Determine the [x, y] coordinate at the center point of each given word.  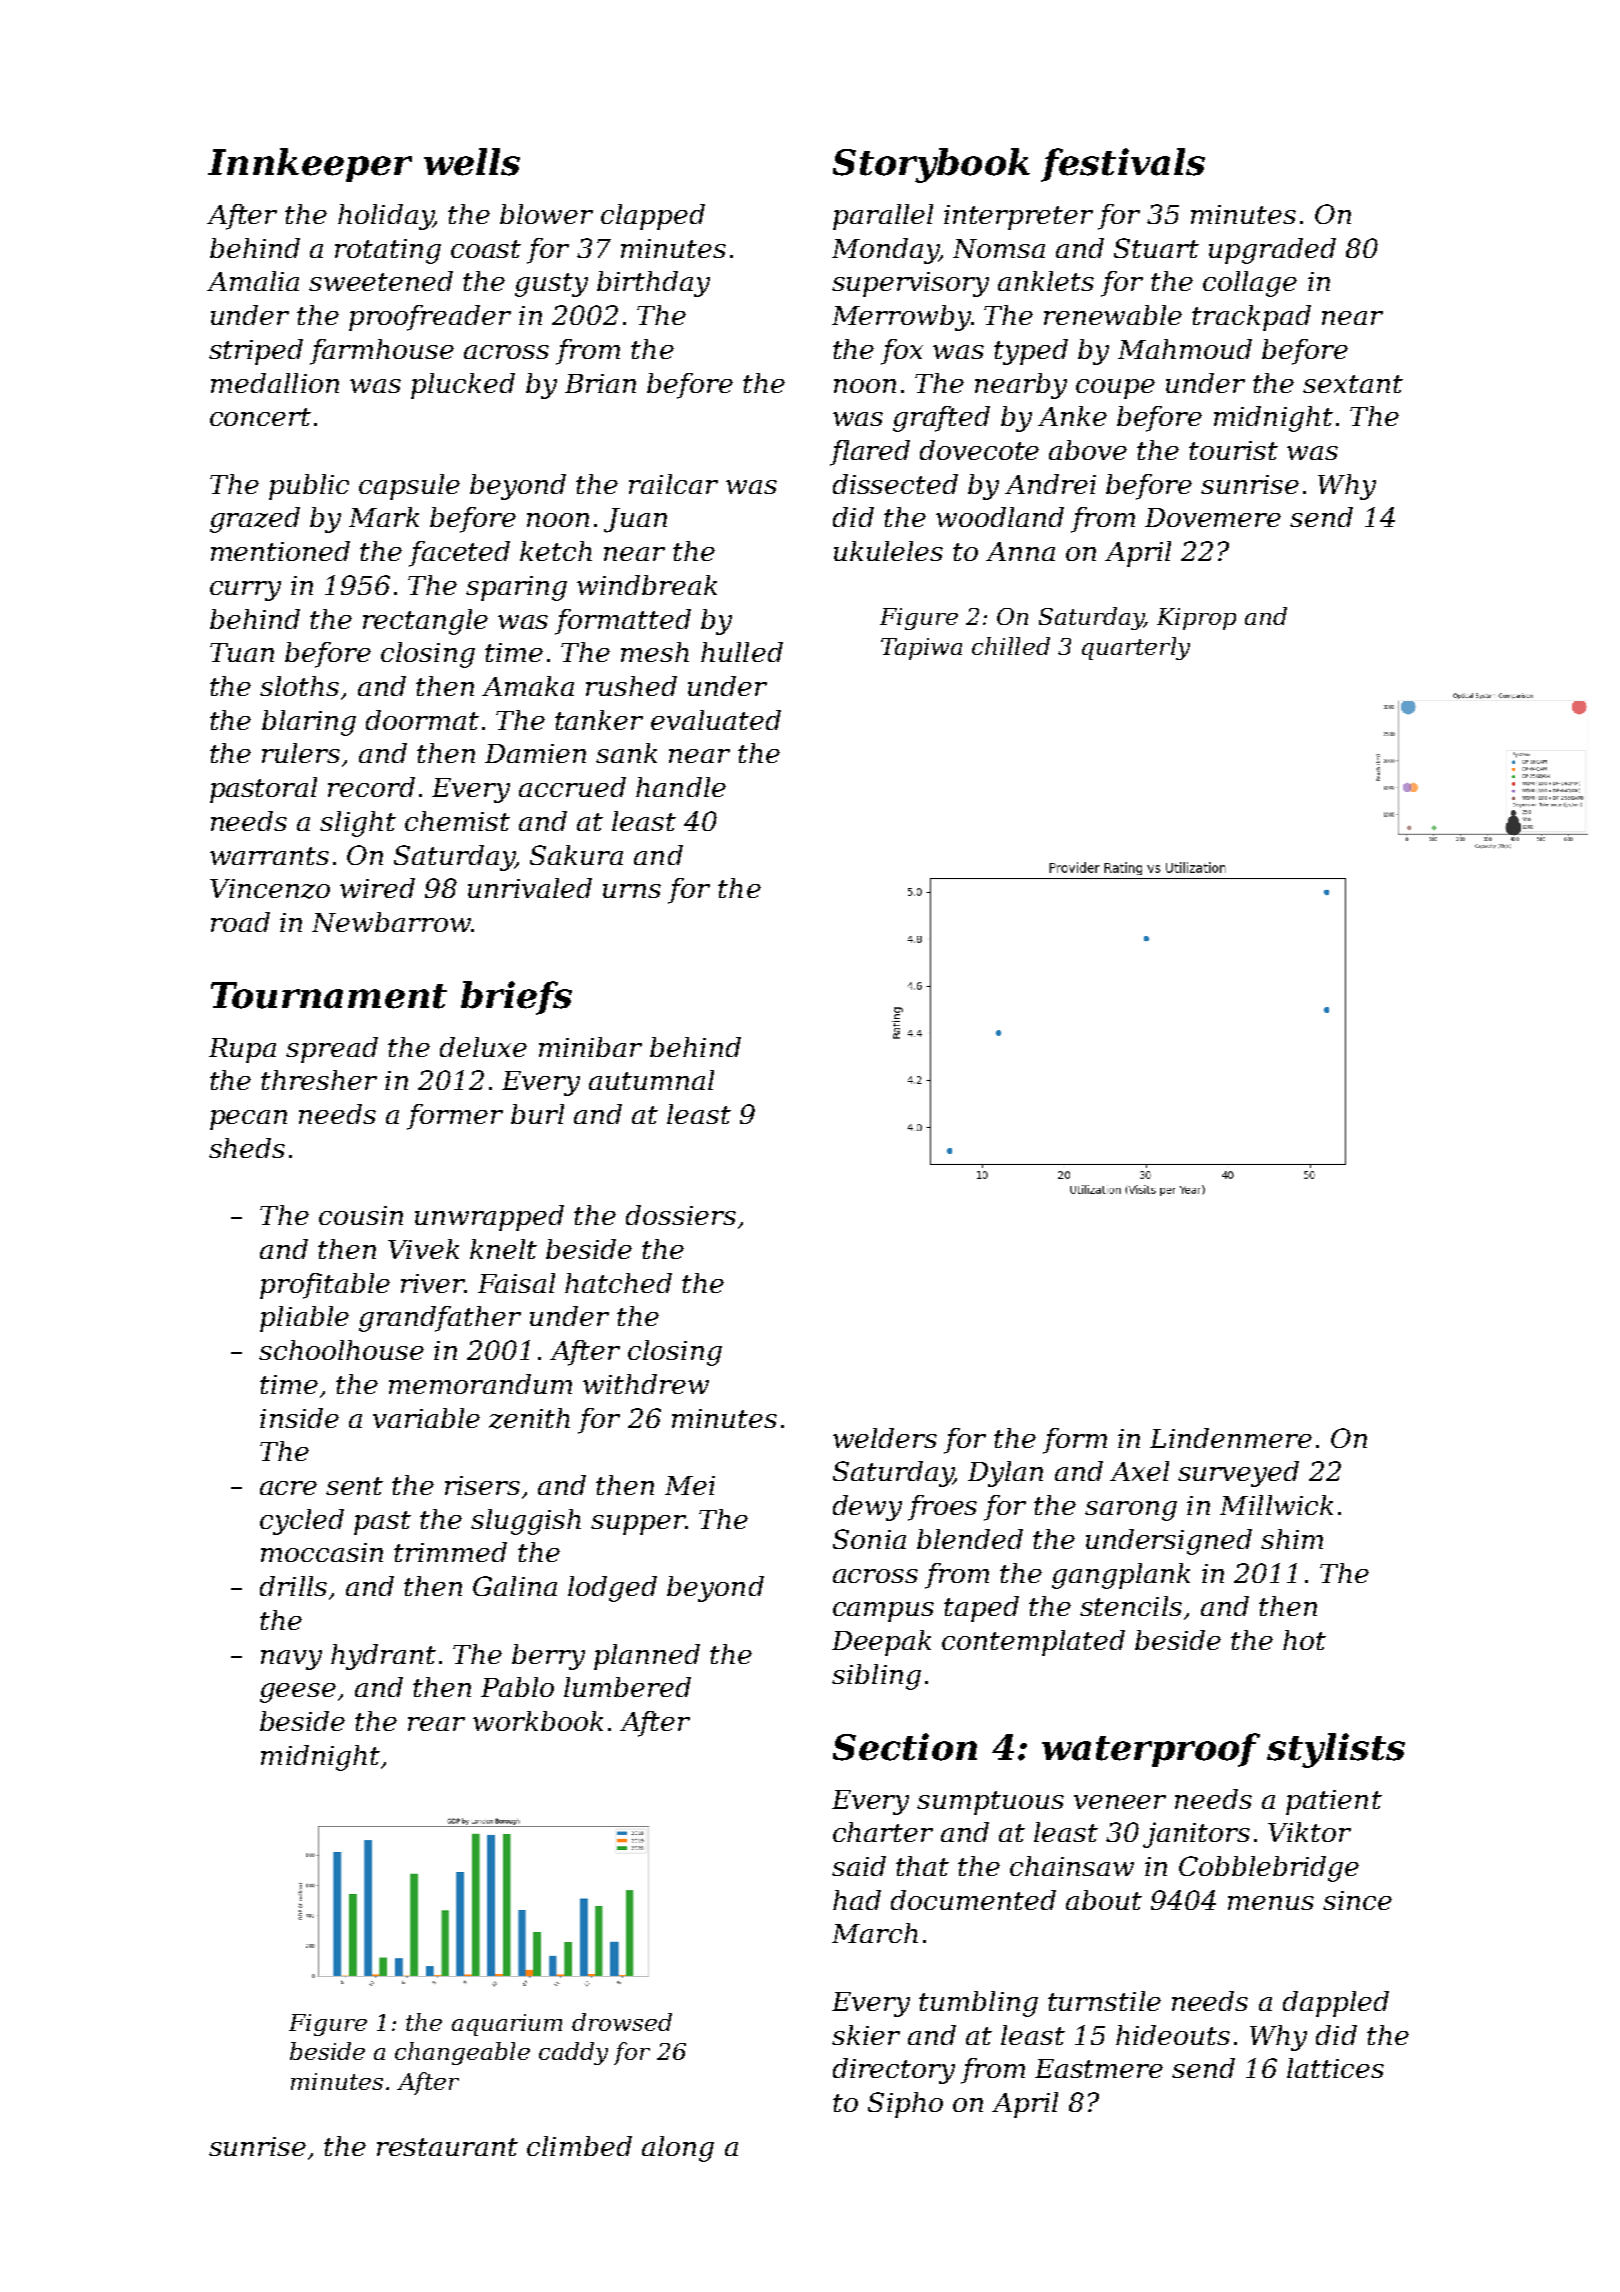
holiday [385, 217]
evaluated [716, 720]
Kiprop [1196, 619]
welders [885, 1438]
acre [288, 1488]
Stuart [1156, 248]
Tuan [242, 652]
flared [870, 453]
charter [883, 1832]
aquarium [507, 2025]
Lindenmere [1231, 1438]
